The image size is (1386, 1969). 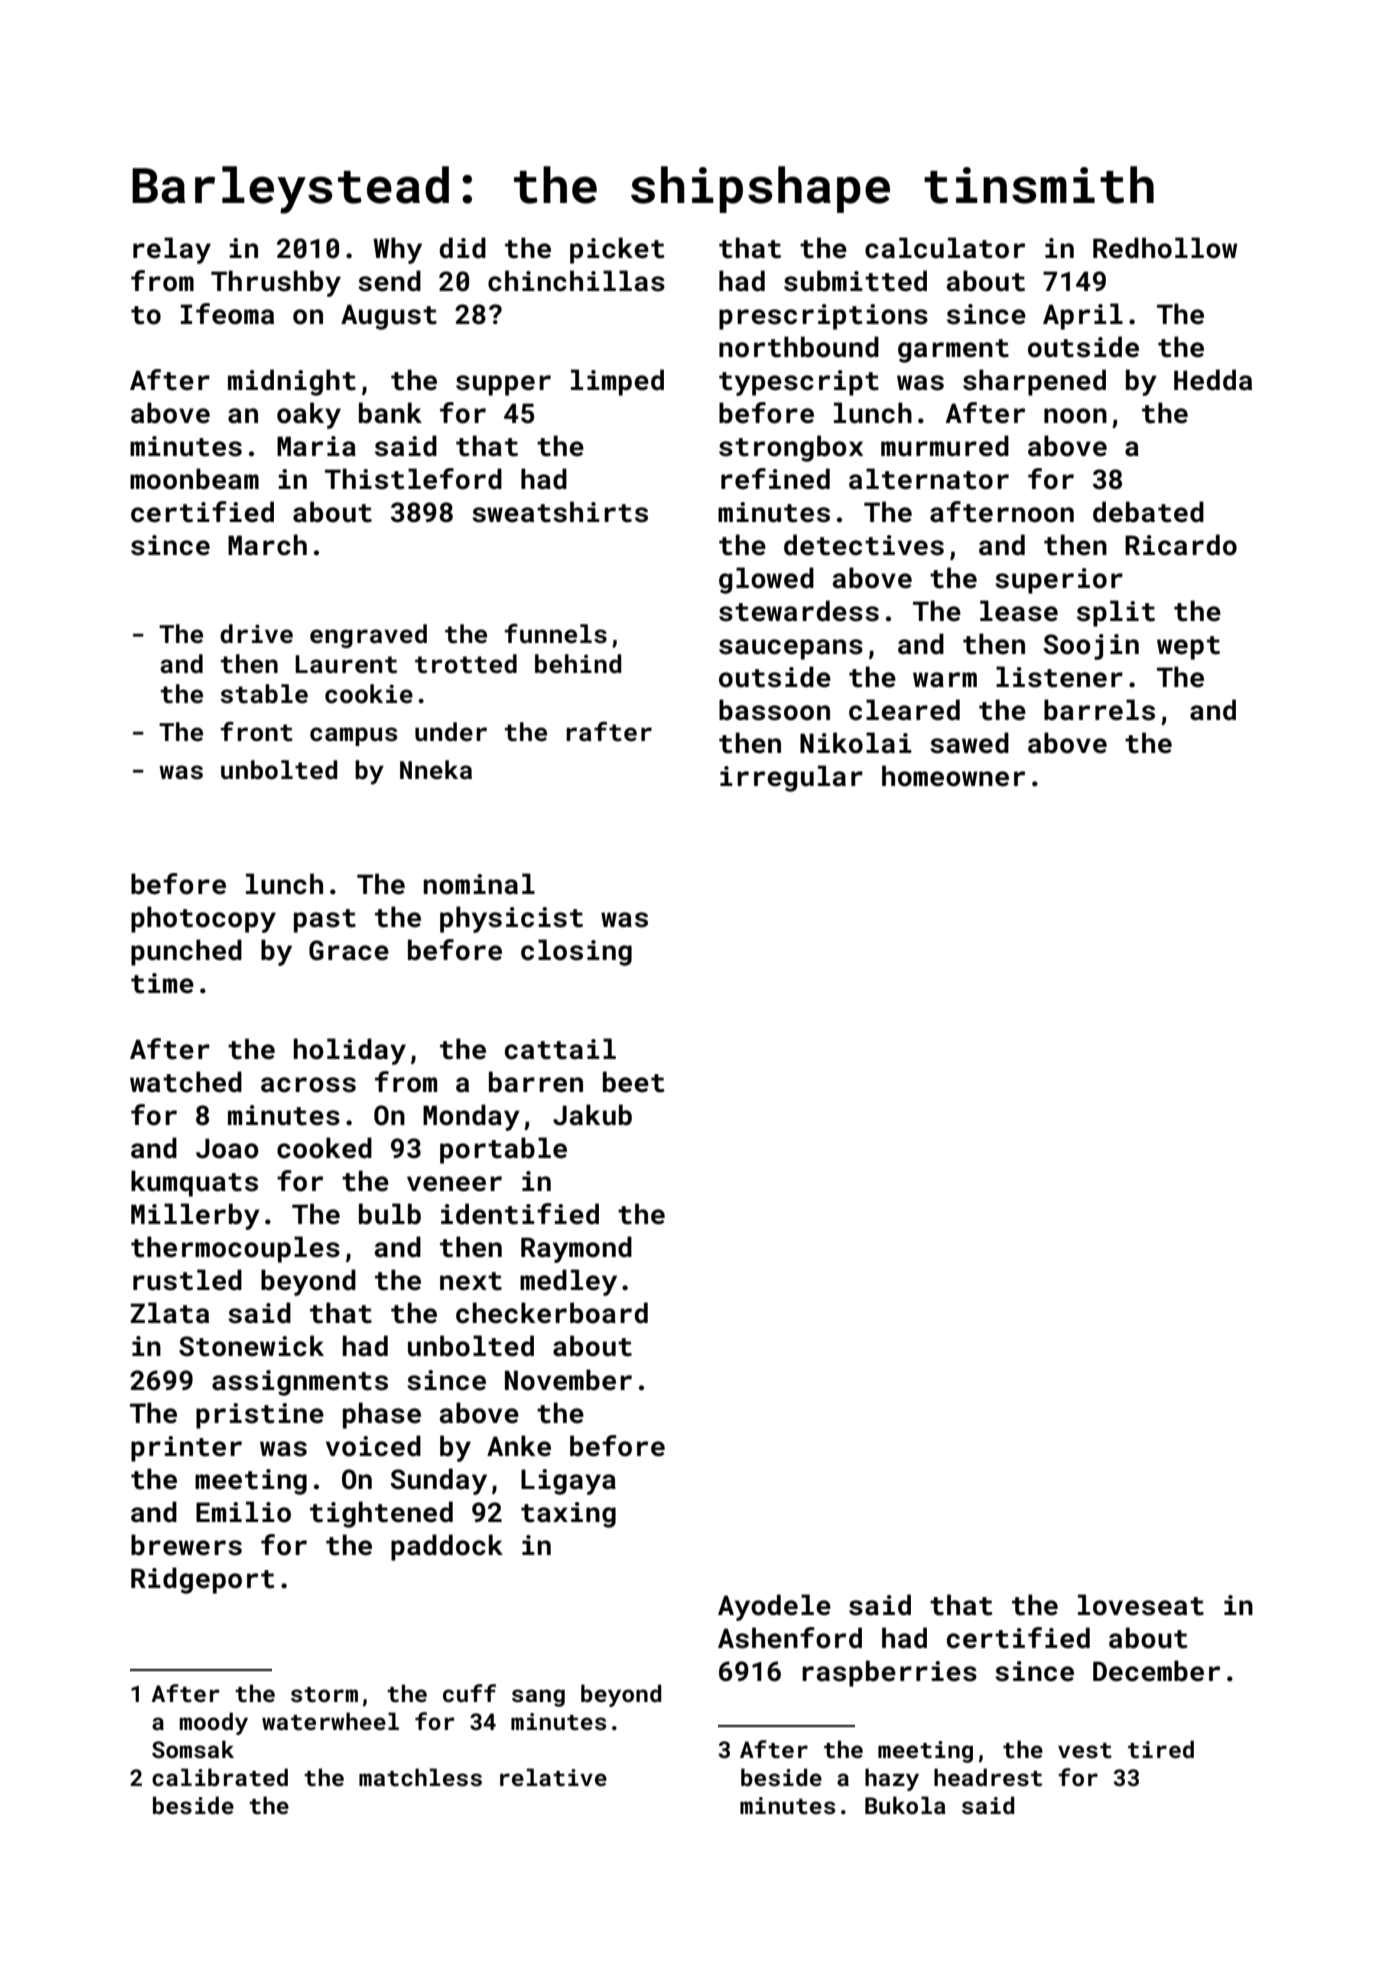 What do you see at coordinates (324, 1694) in the screenshot?
I see `storm` at bounding box center [324, 1694].
